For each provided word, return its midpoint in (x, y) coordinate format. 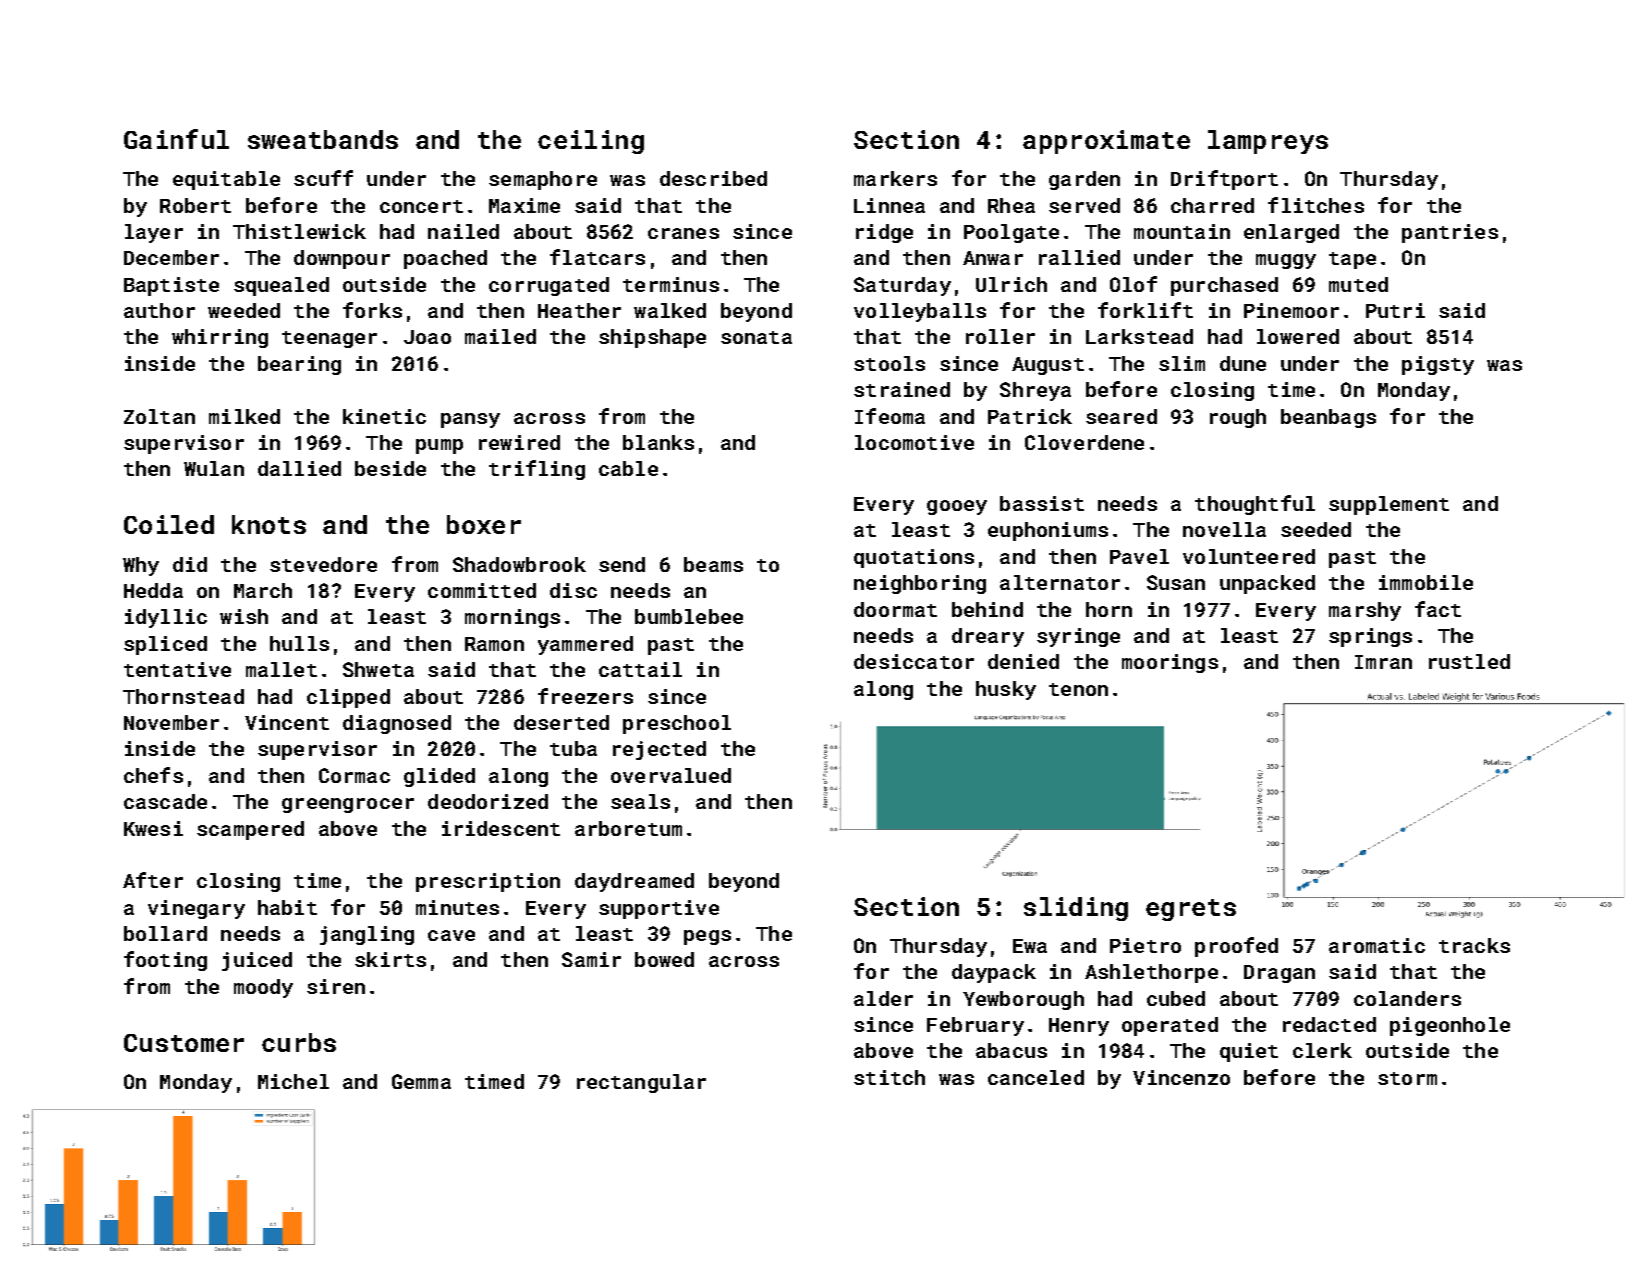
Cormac (354, 775)
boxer (484, 524)
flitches (1316, 205)
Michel (293, 1081)
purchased (1224, 286)
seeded (1316, 529)
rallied (1079, 257)
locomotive (914, 442)
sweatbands (323, 139)
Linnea (889, 205)
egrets (1191, 910)
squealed (281, 286)
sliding (1076, 909)
